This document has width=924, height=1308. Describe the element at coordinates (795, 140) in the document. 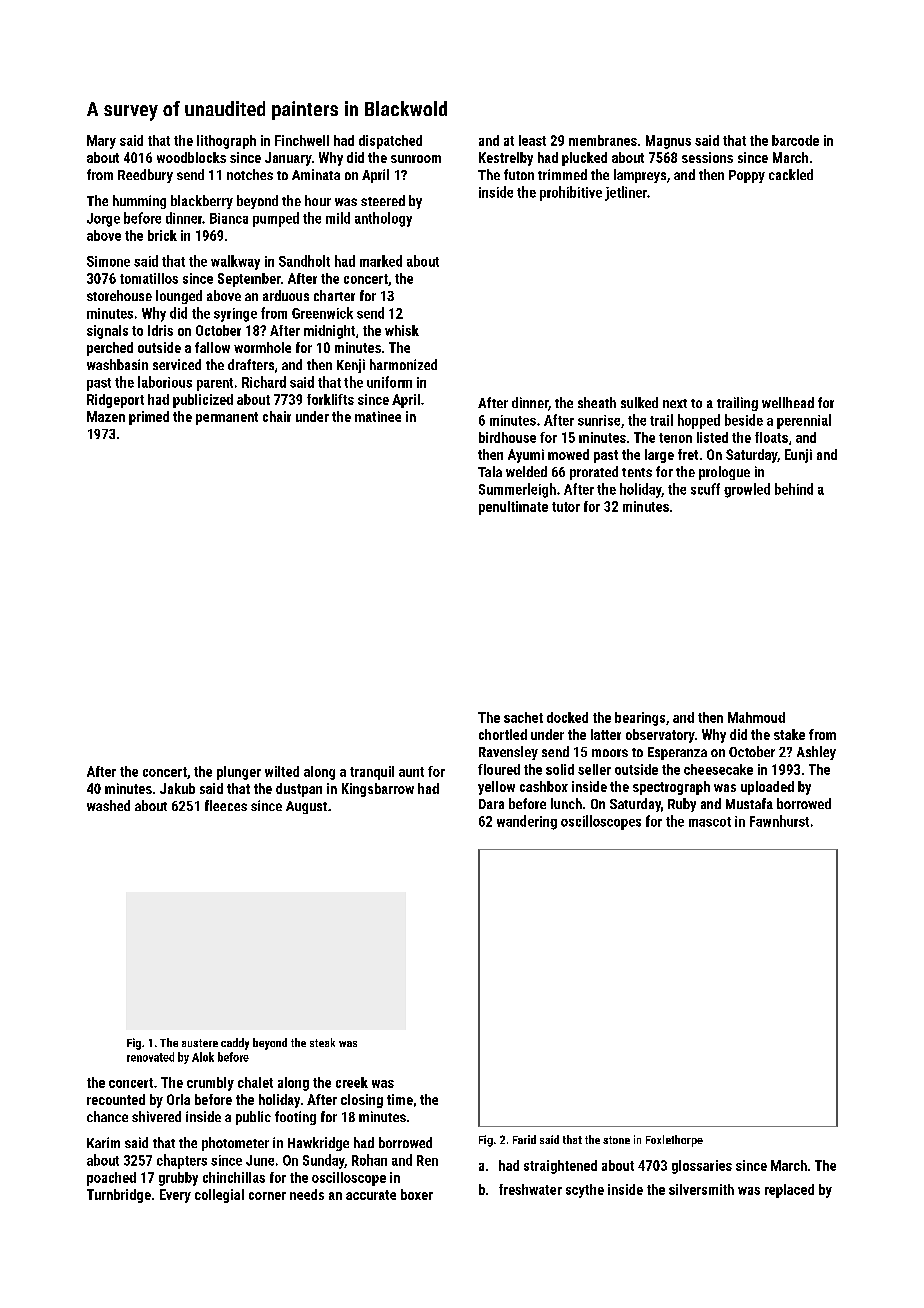

I see `barcode` at that location.
